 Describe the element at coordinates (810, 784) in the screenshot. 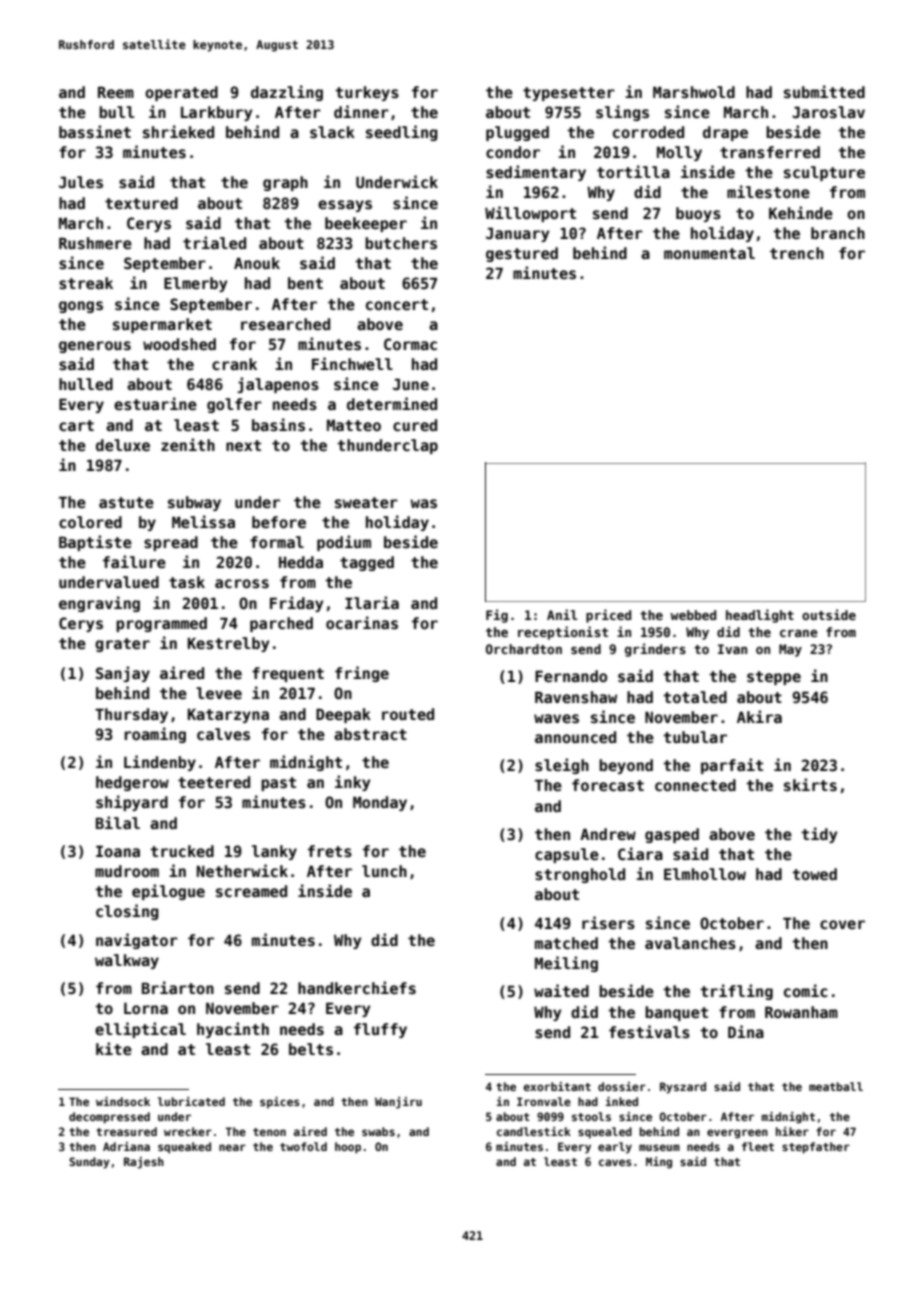

I see `skirts` at that location.
